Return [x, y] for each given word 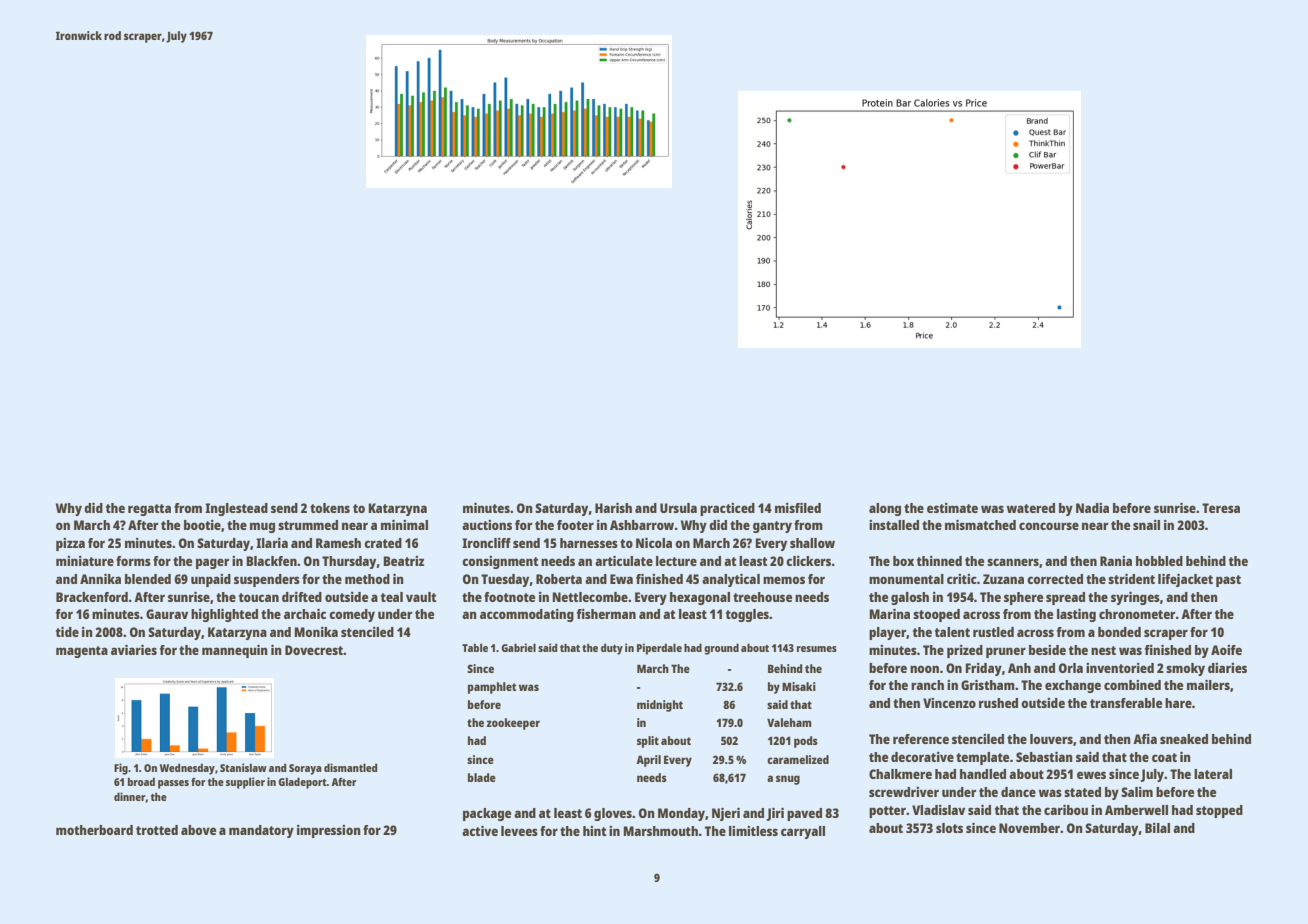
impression [329, 831]
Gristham [988, 685]
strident [1131, 579]
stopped [1219, 811]
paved [804, 814]
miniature [85, 561]
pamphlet [492, 688]
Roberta [559, 579]
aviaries [134, 650]
